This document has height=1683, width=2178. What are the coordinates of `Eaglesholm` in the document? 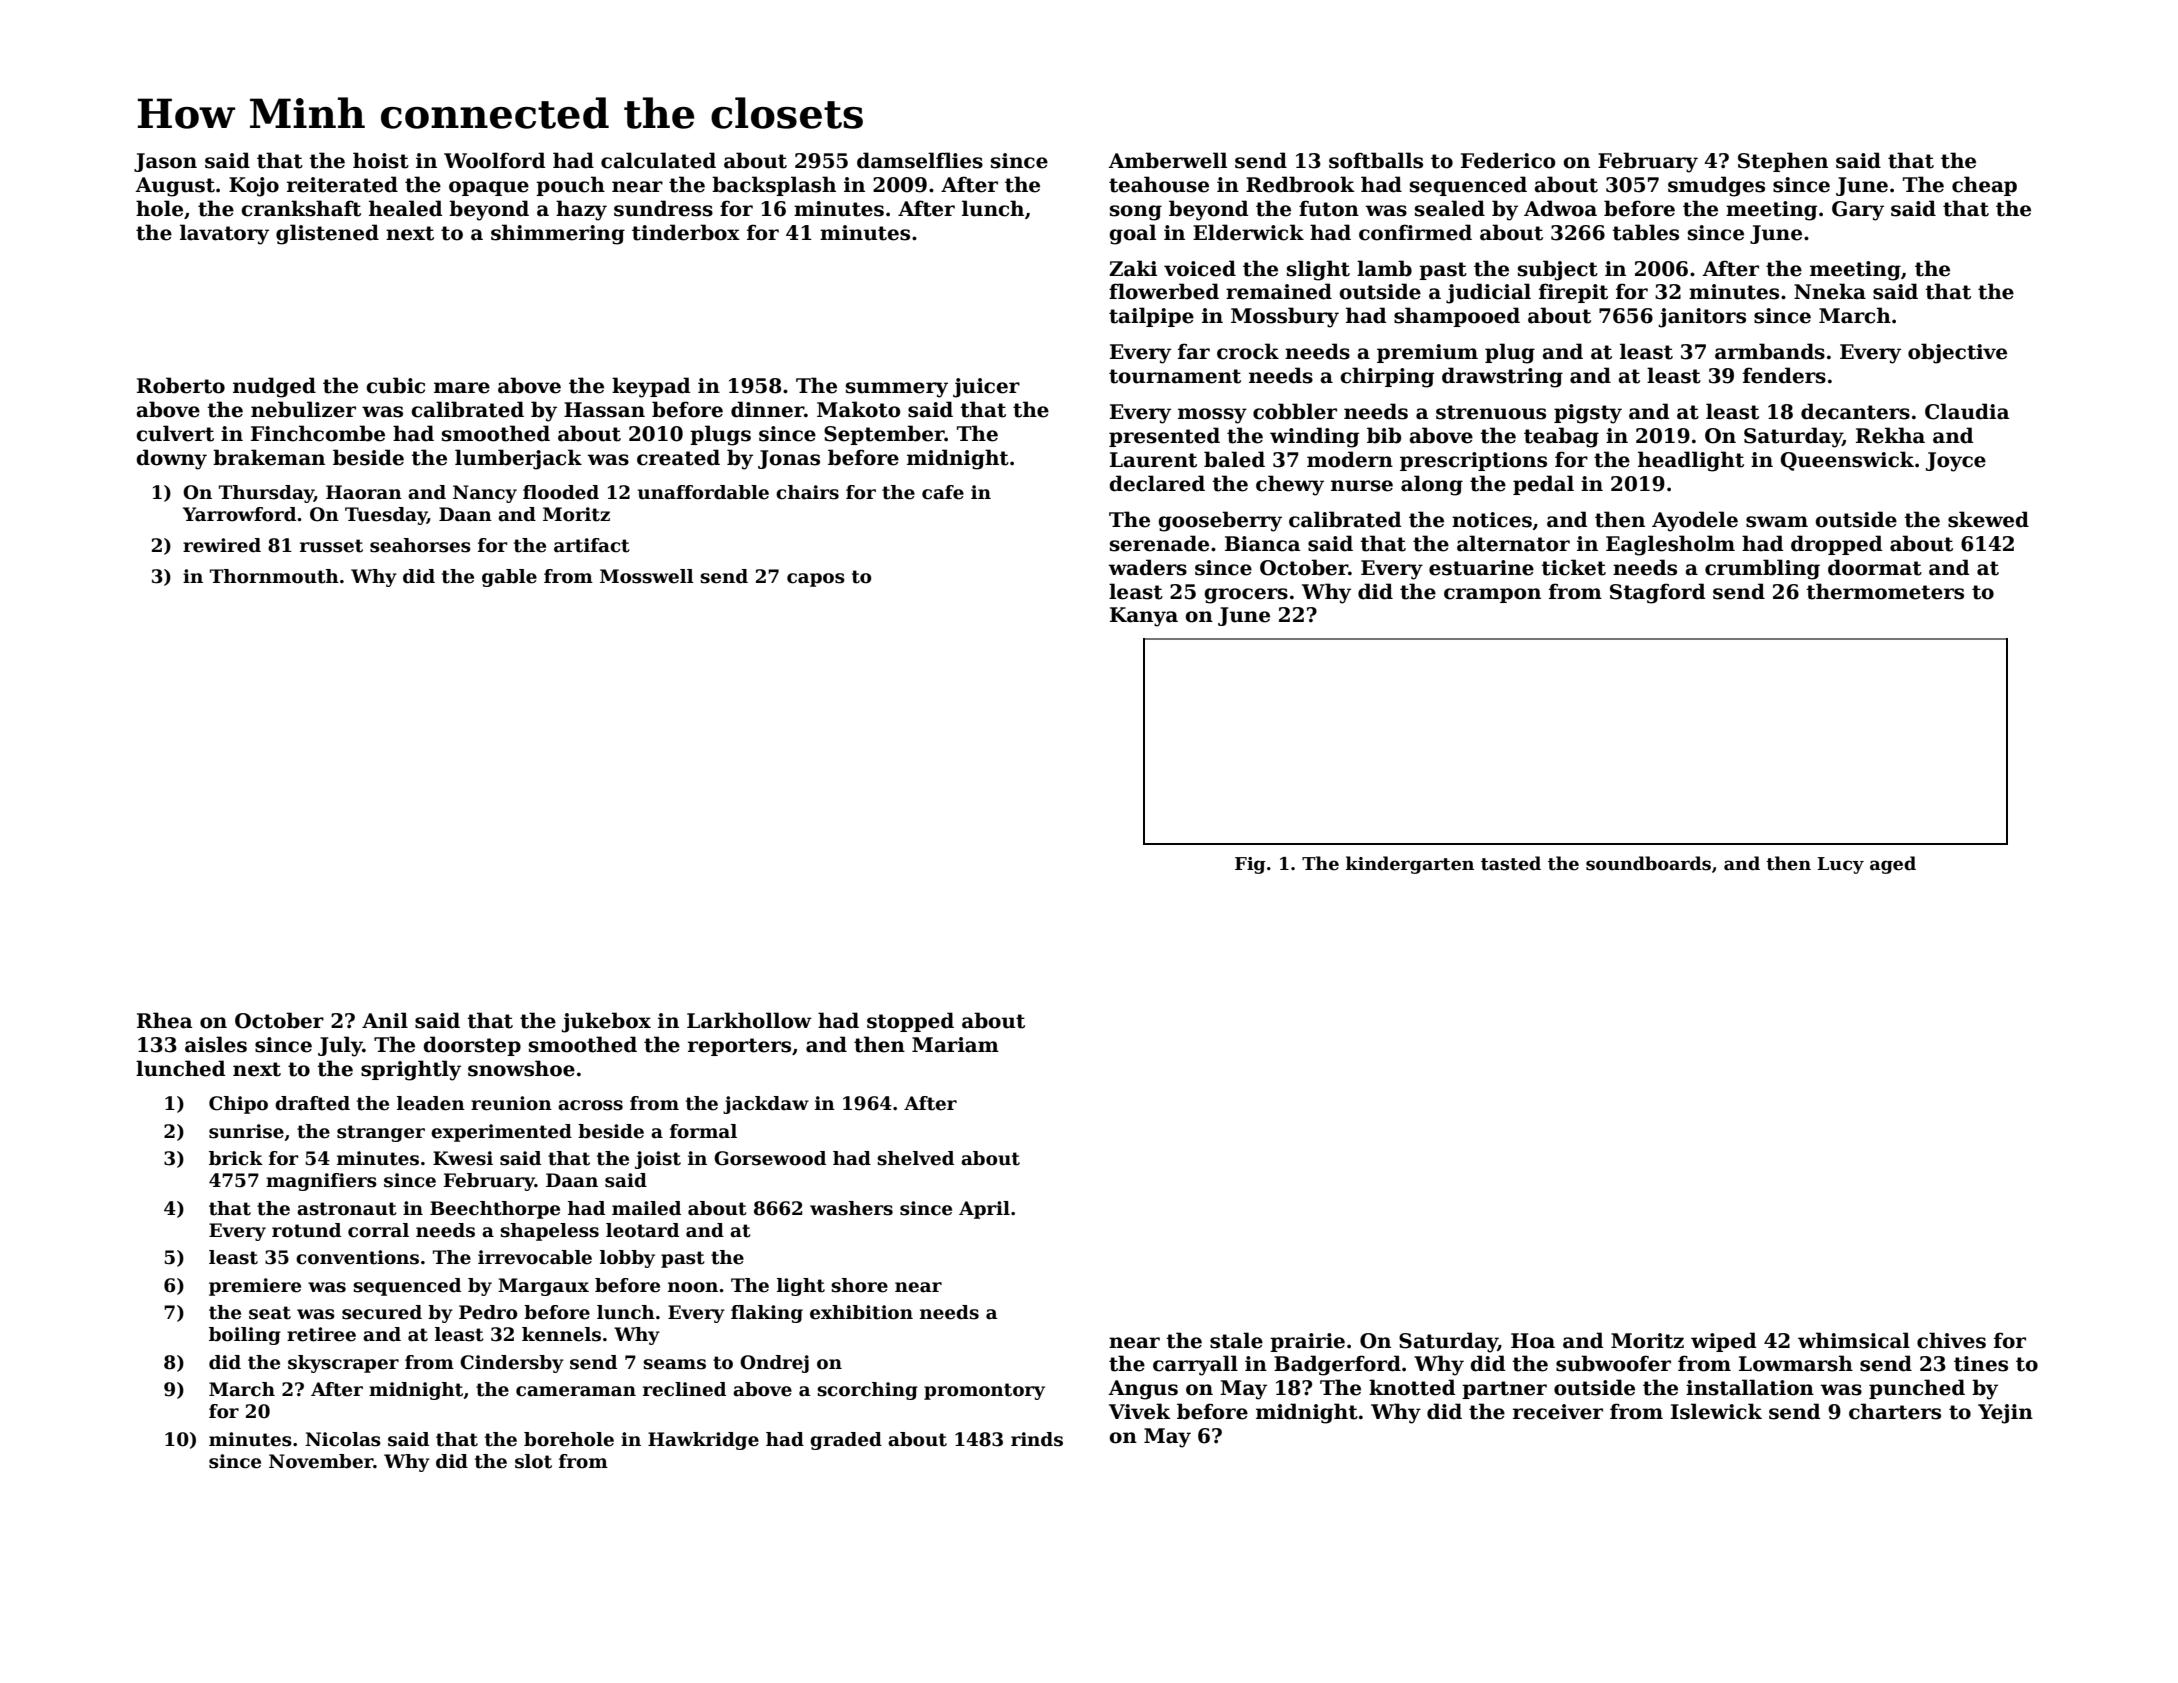 It's located at (1670, 545).
